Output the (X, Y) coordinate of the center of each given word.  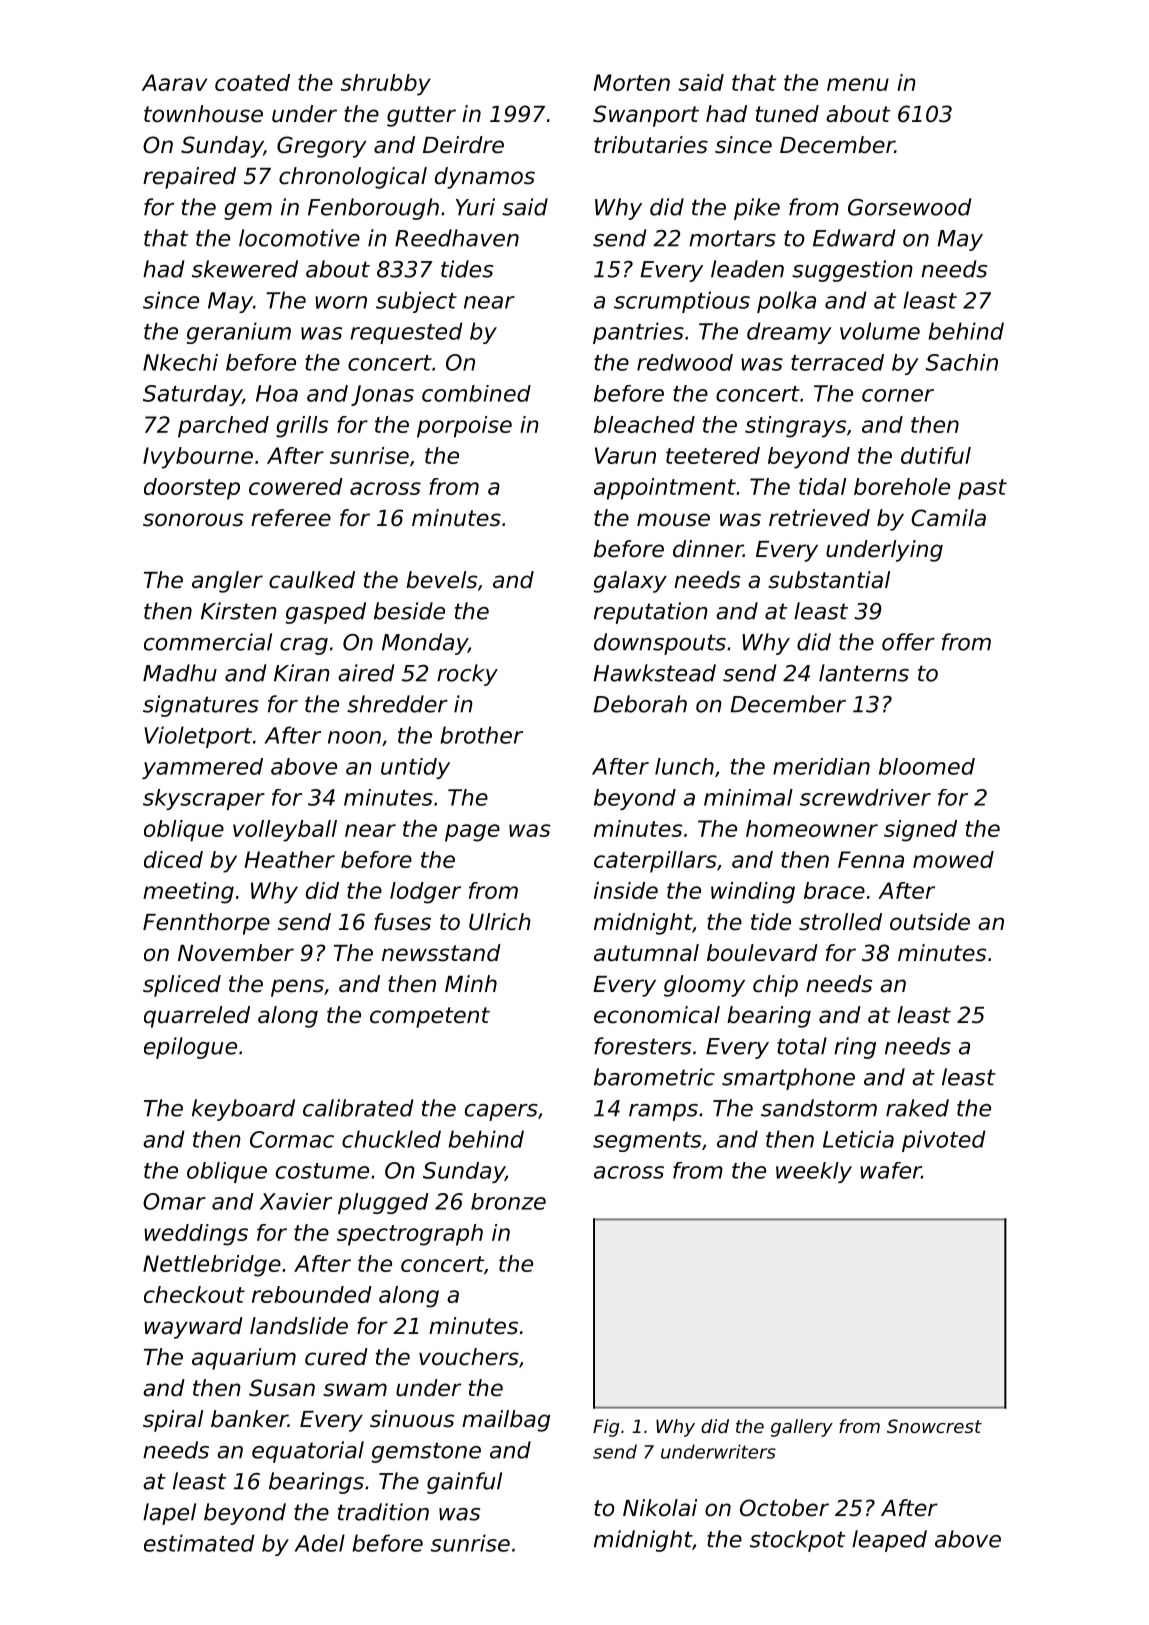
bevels (441, 580)
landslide (299, 1326)
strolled (840, 922)
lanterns (864, 673)
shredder (397, 704)
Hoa (277, 393)
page (472, 833)
